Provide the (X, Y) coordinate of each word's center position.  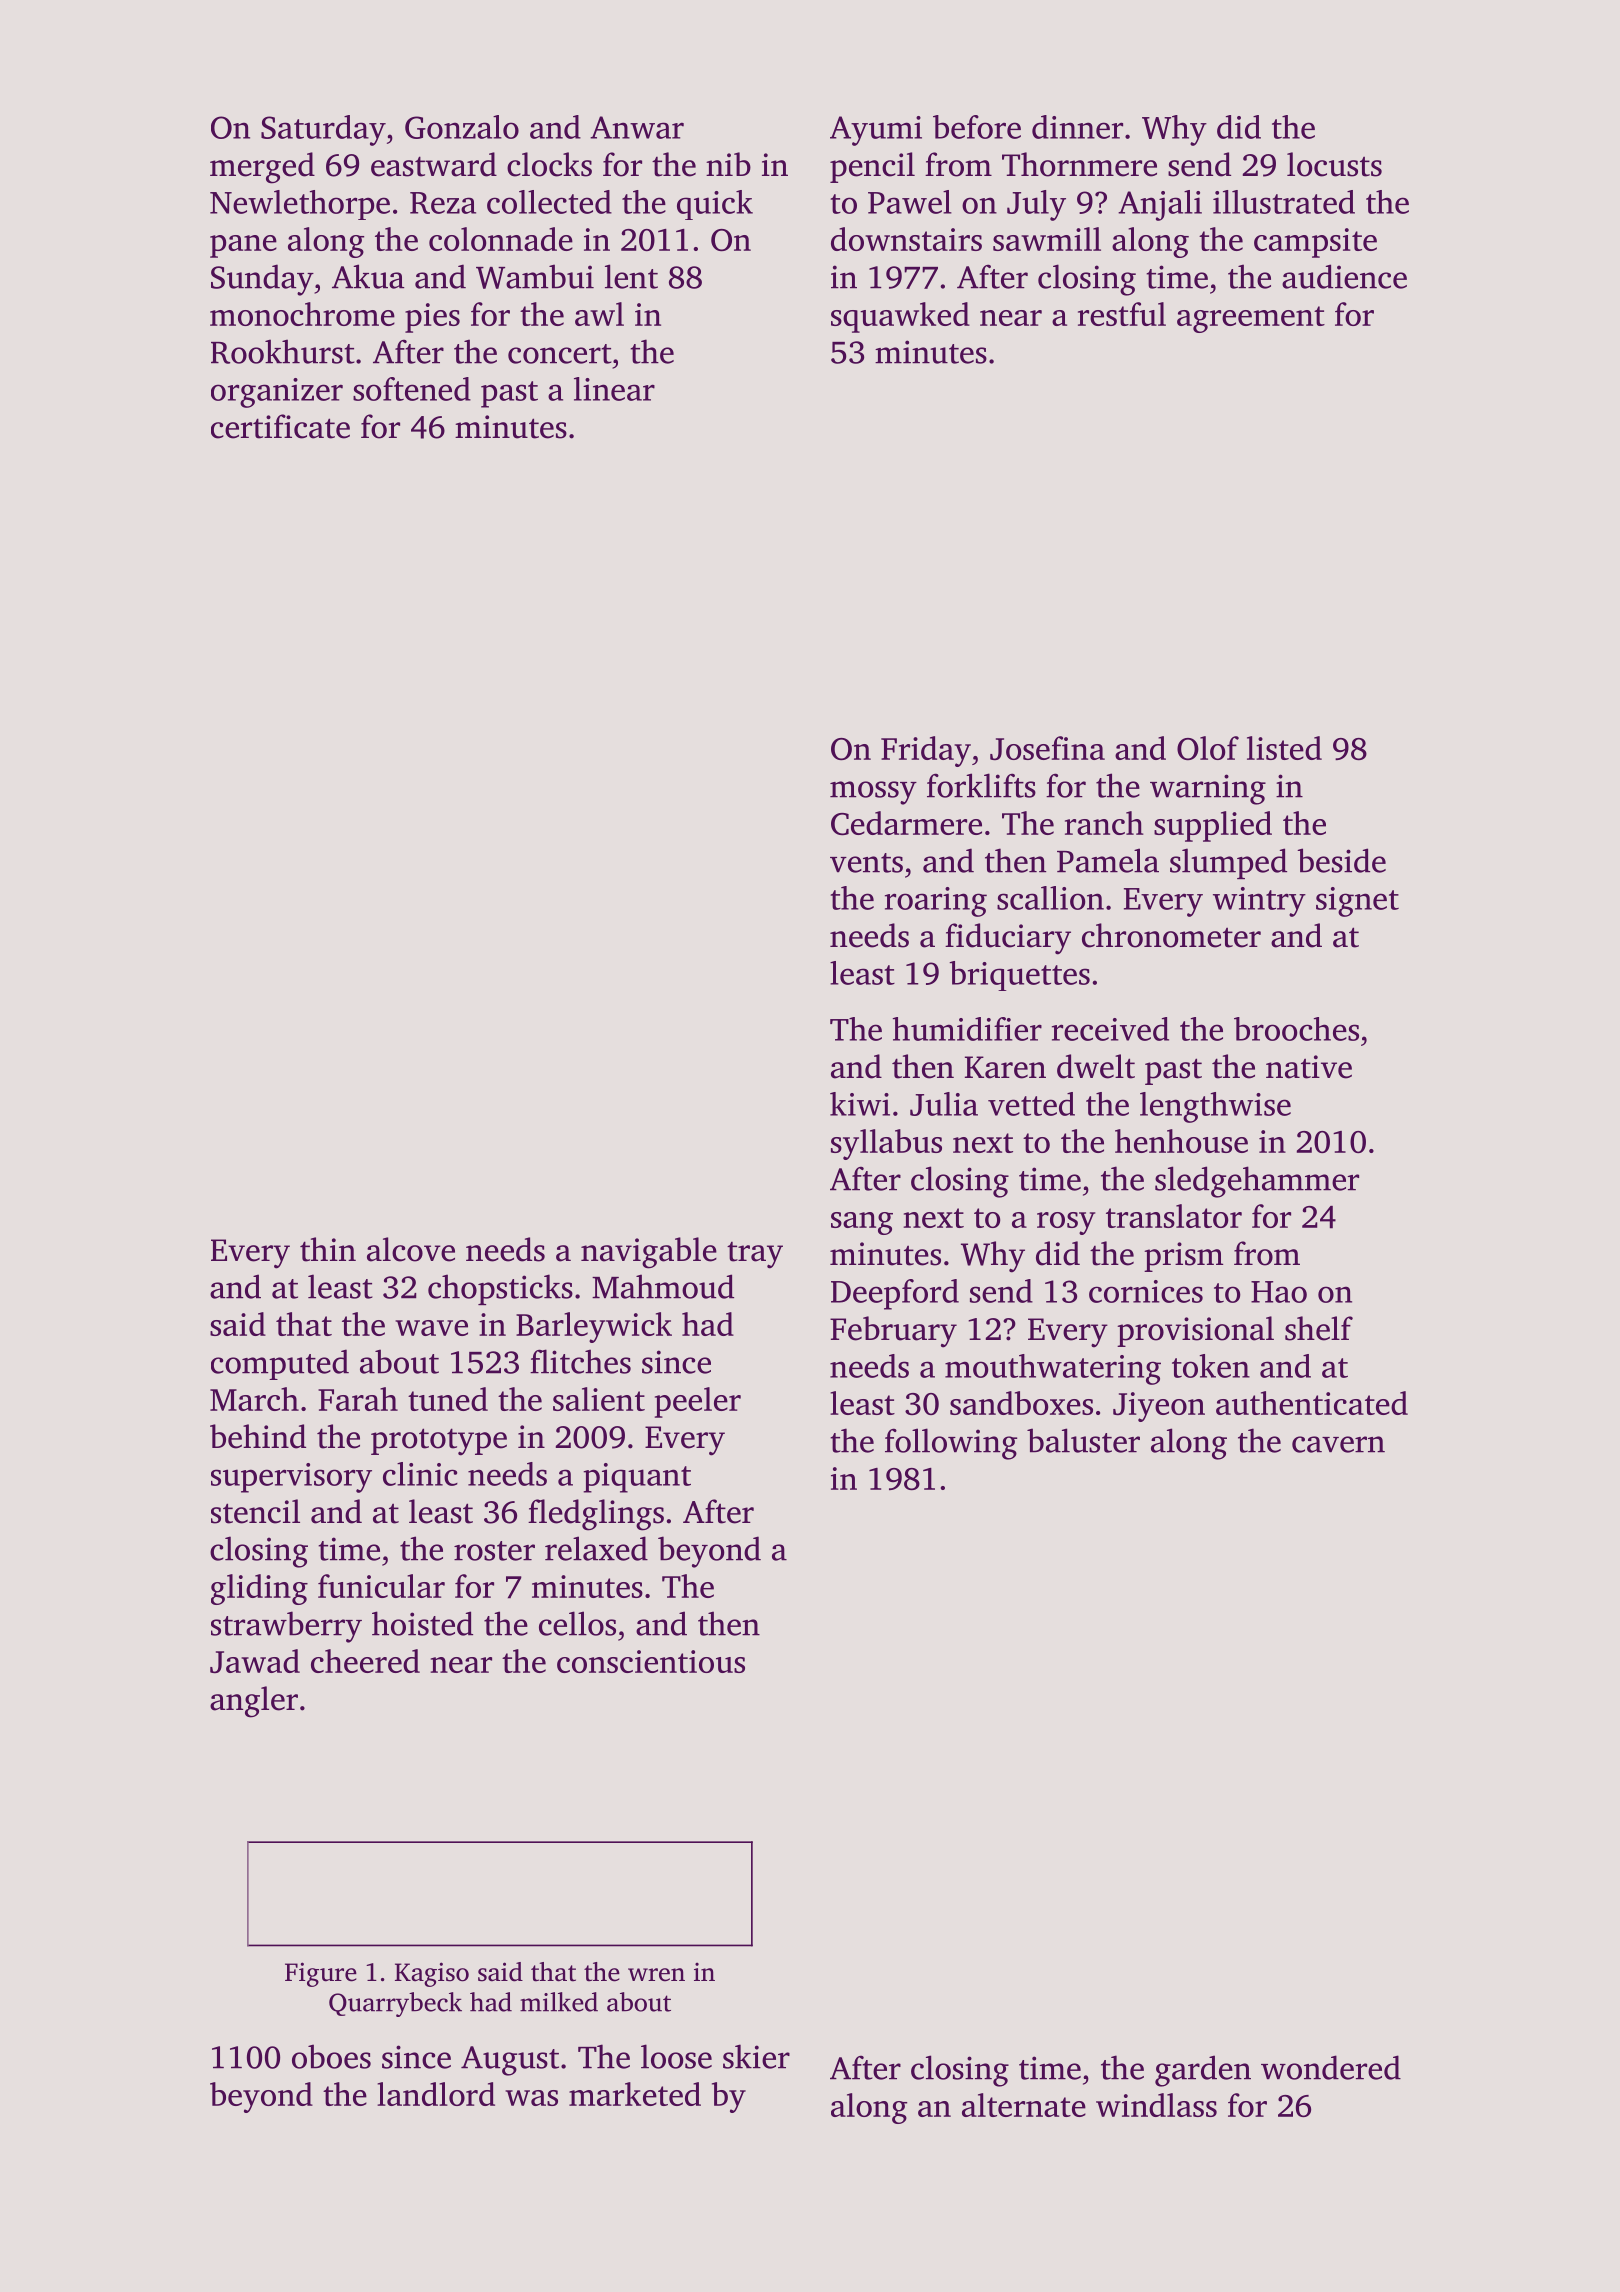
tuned (448, 1399)
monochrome (302, 314)
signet (1357, 902)
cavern (1338, 1444)
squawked (900, 317)
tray (755, 1255)
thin (328, 1249)
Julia (944, 1104)
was (531, 2098)
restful (1122, 314)
